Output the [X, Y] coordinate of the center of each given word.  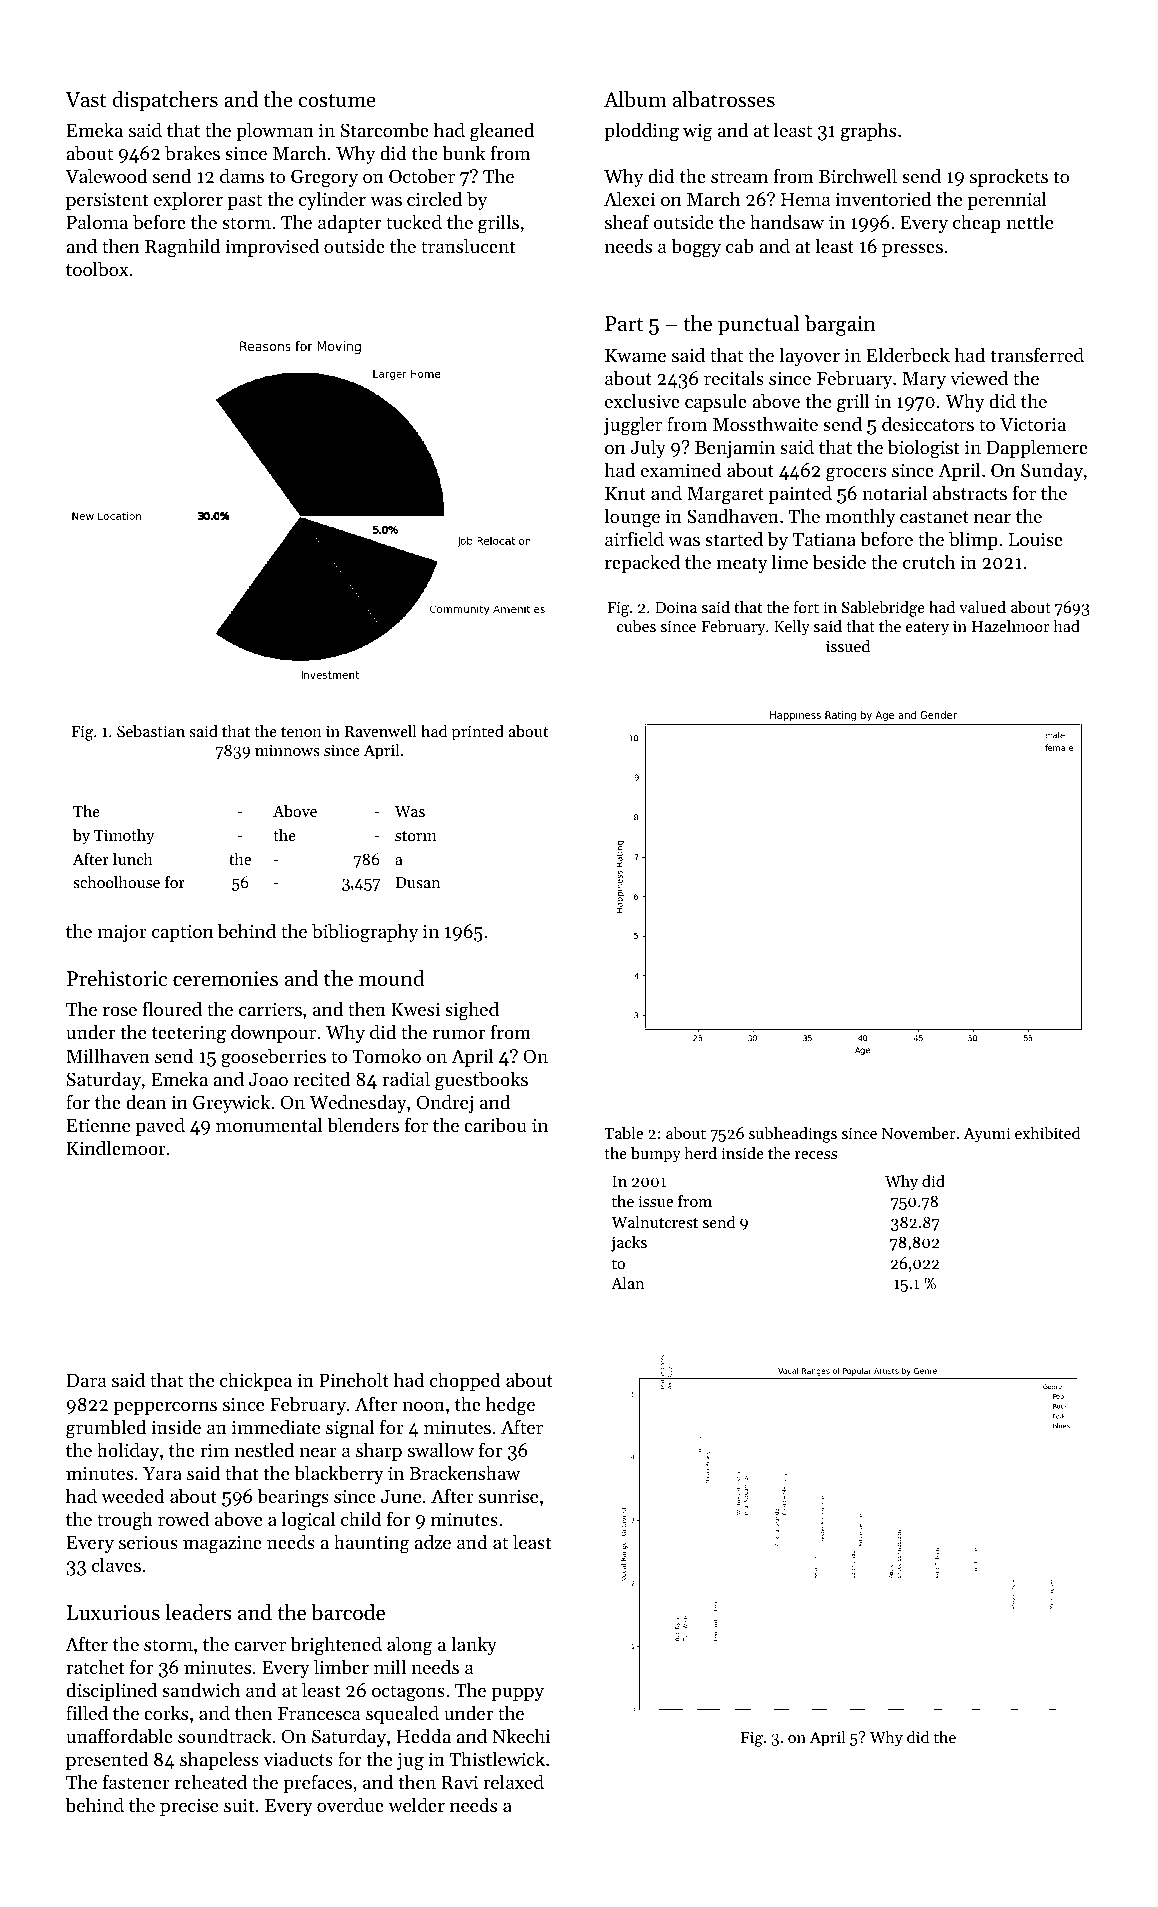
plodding [641, 132]
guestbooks [481, 1081]
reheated [211, 1781]
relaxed [513, 1781]
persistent [107, 201]
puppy [517, 1694]
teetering [189, 1034]
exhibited [1048, 1133]
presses [912, 250]
